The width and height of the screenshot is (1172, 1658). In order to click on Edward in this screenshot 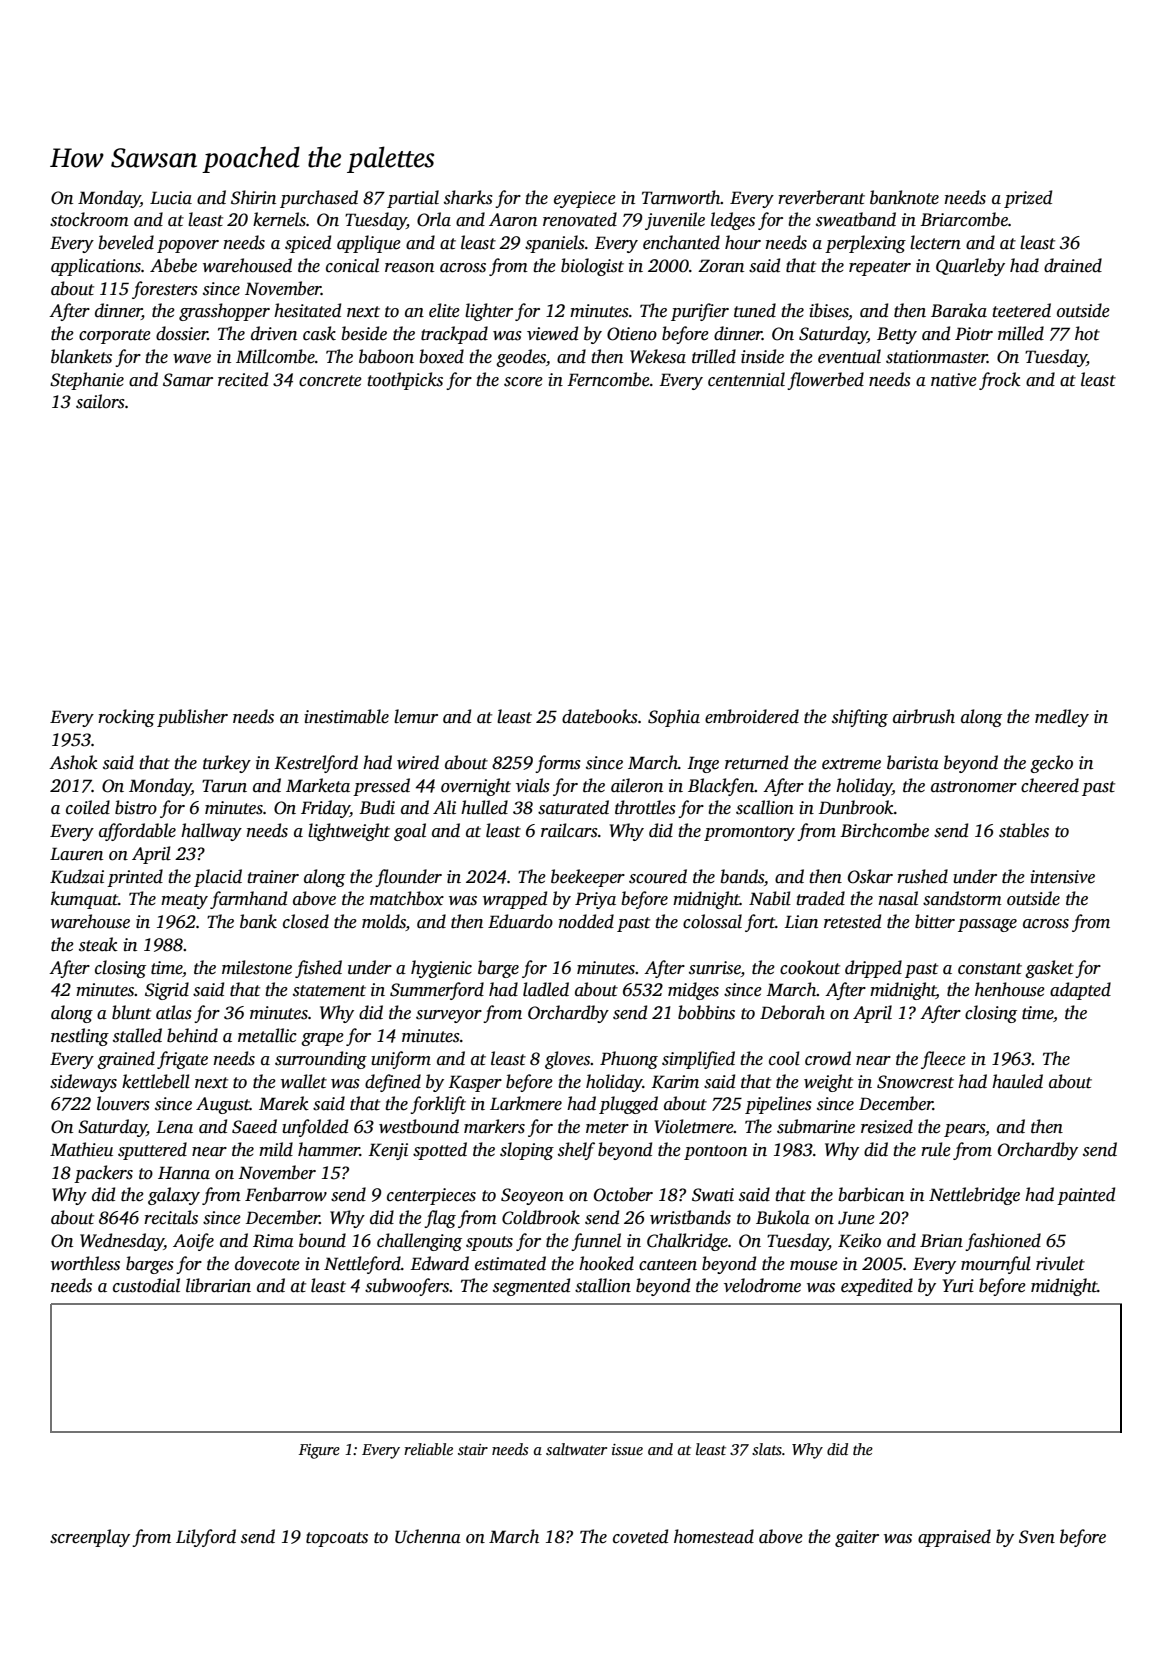, I will do `click(439, 1263)`.
